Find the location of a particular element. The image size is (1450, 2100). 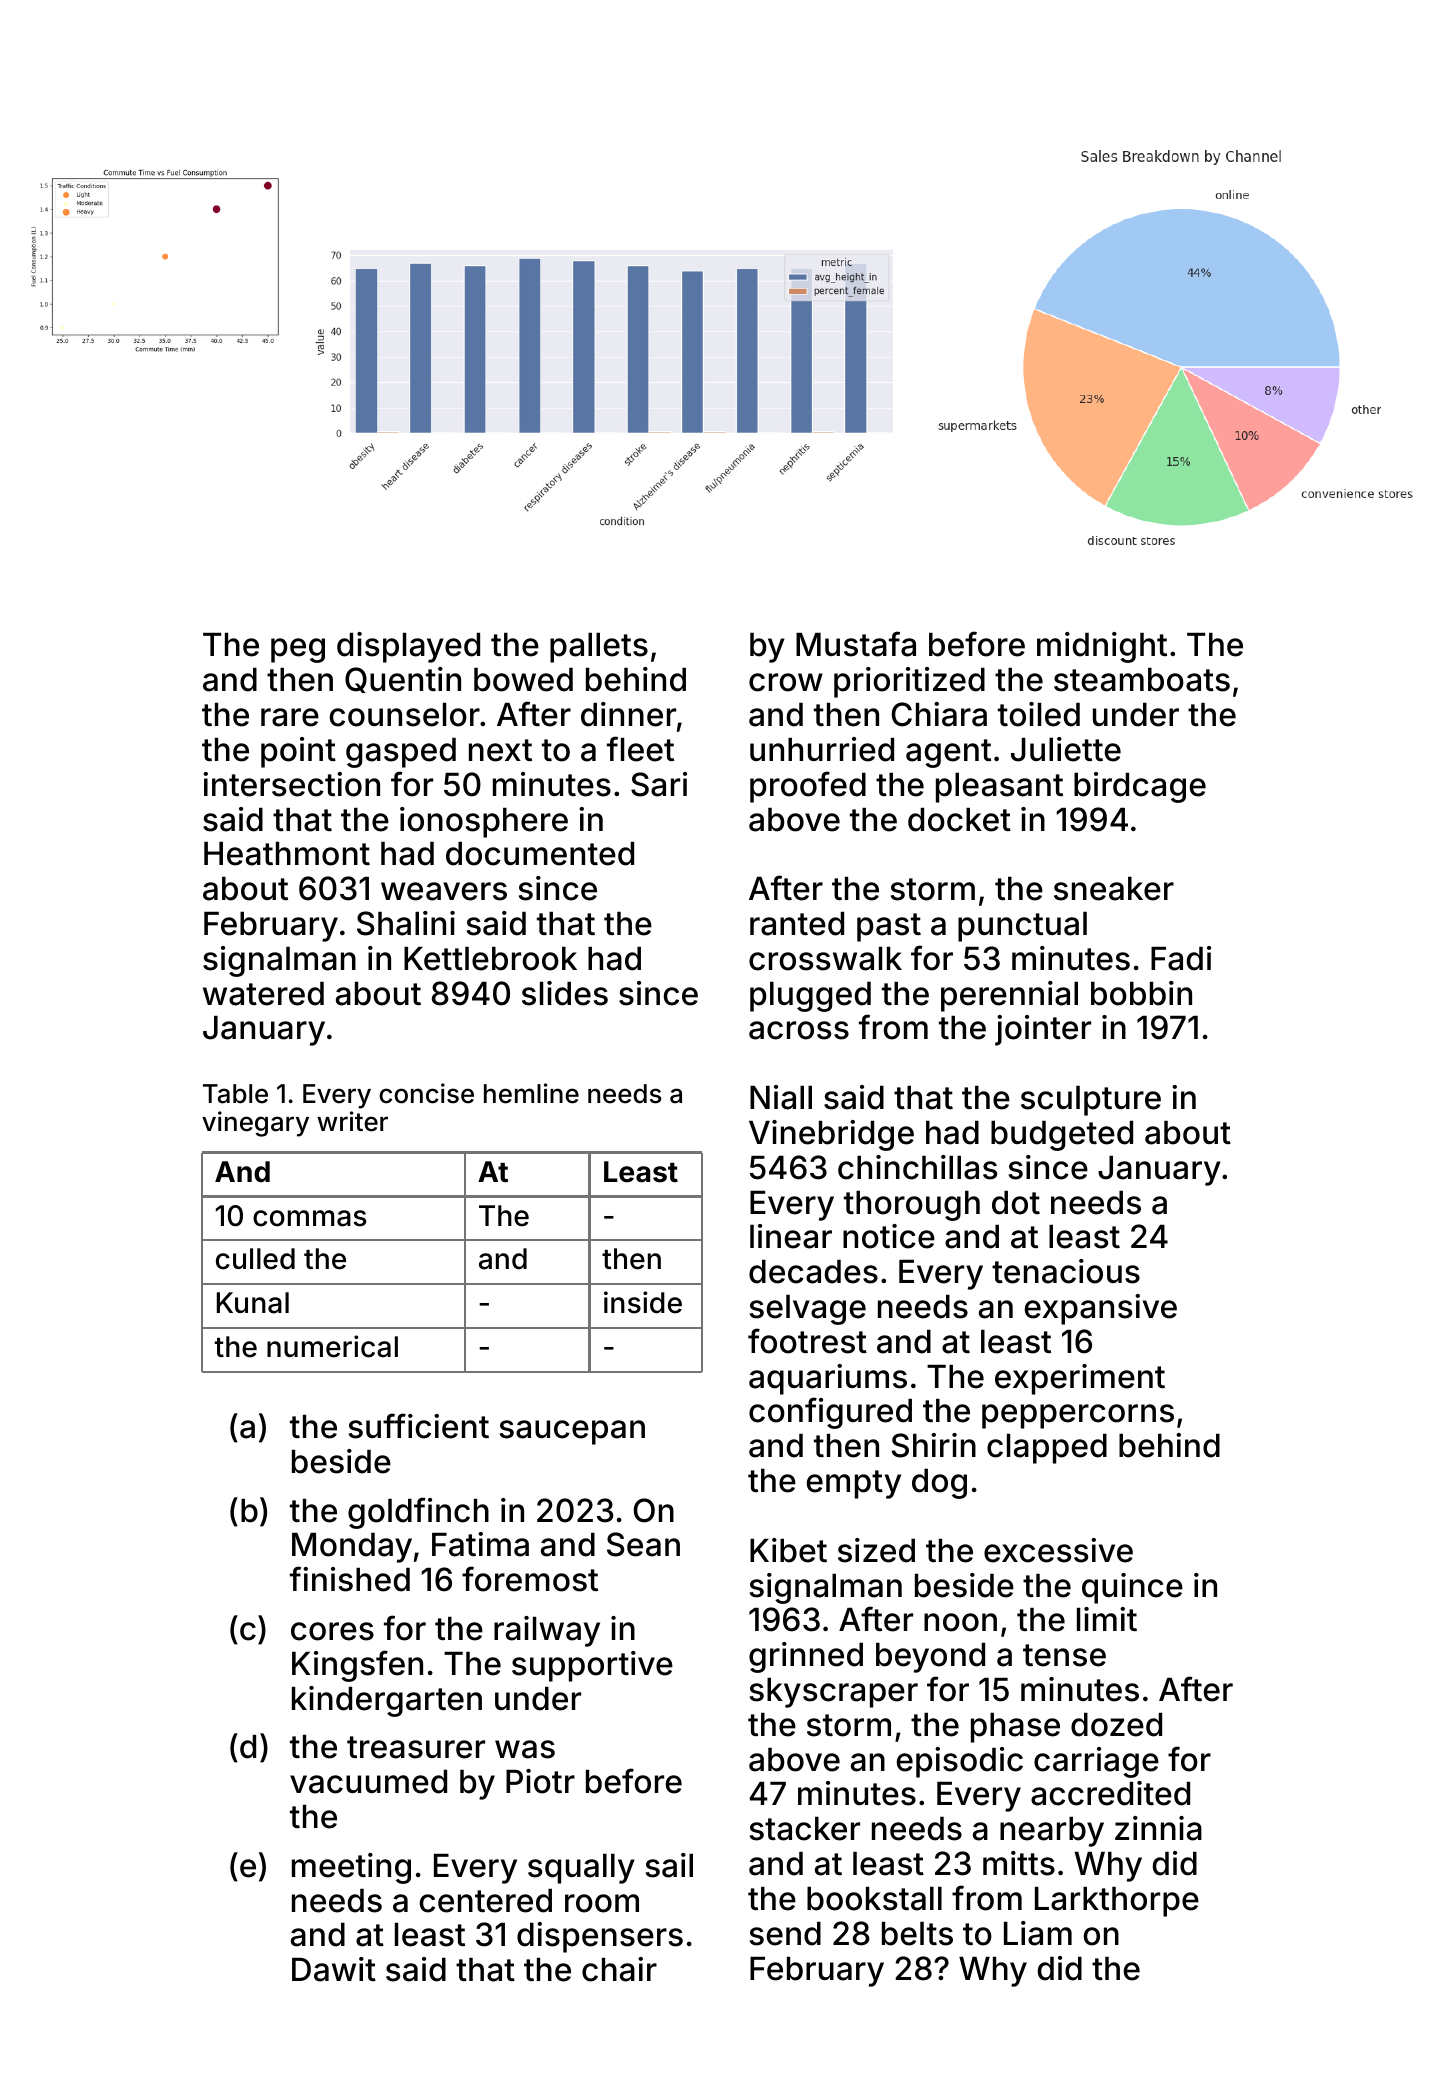

Kibet is located at coordinates (788, 1550).
